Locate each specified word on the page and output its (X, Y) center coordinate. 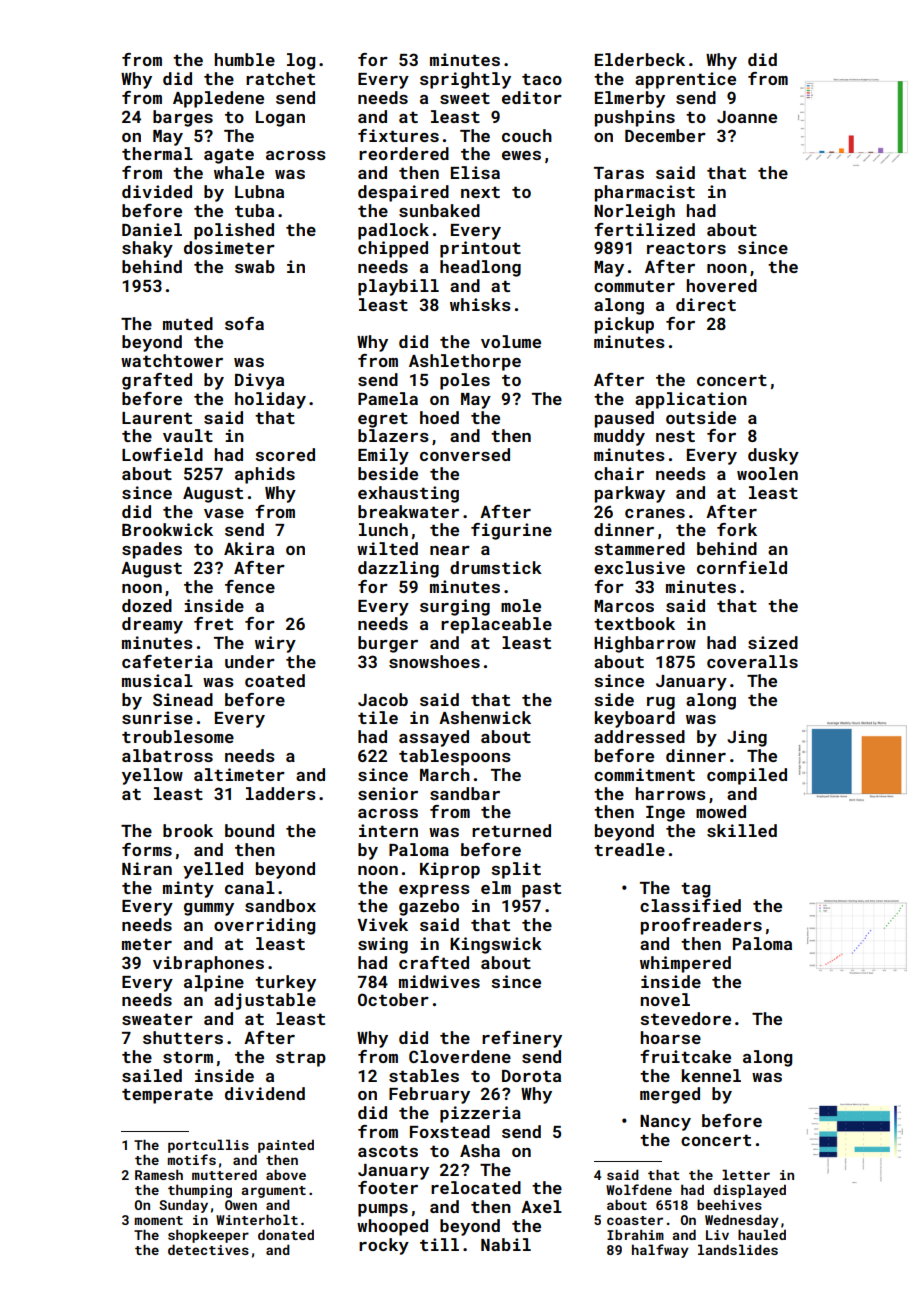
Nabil (506, 1244)
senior (388, 793)
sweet (465, 98)
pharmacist (645, 193)
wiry (275, 644)
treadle (629, 849)
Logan (280, 119)
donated (286, 1234)
